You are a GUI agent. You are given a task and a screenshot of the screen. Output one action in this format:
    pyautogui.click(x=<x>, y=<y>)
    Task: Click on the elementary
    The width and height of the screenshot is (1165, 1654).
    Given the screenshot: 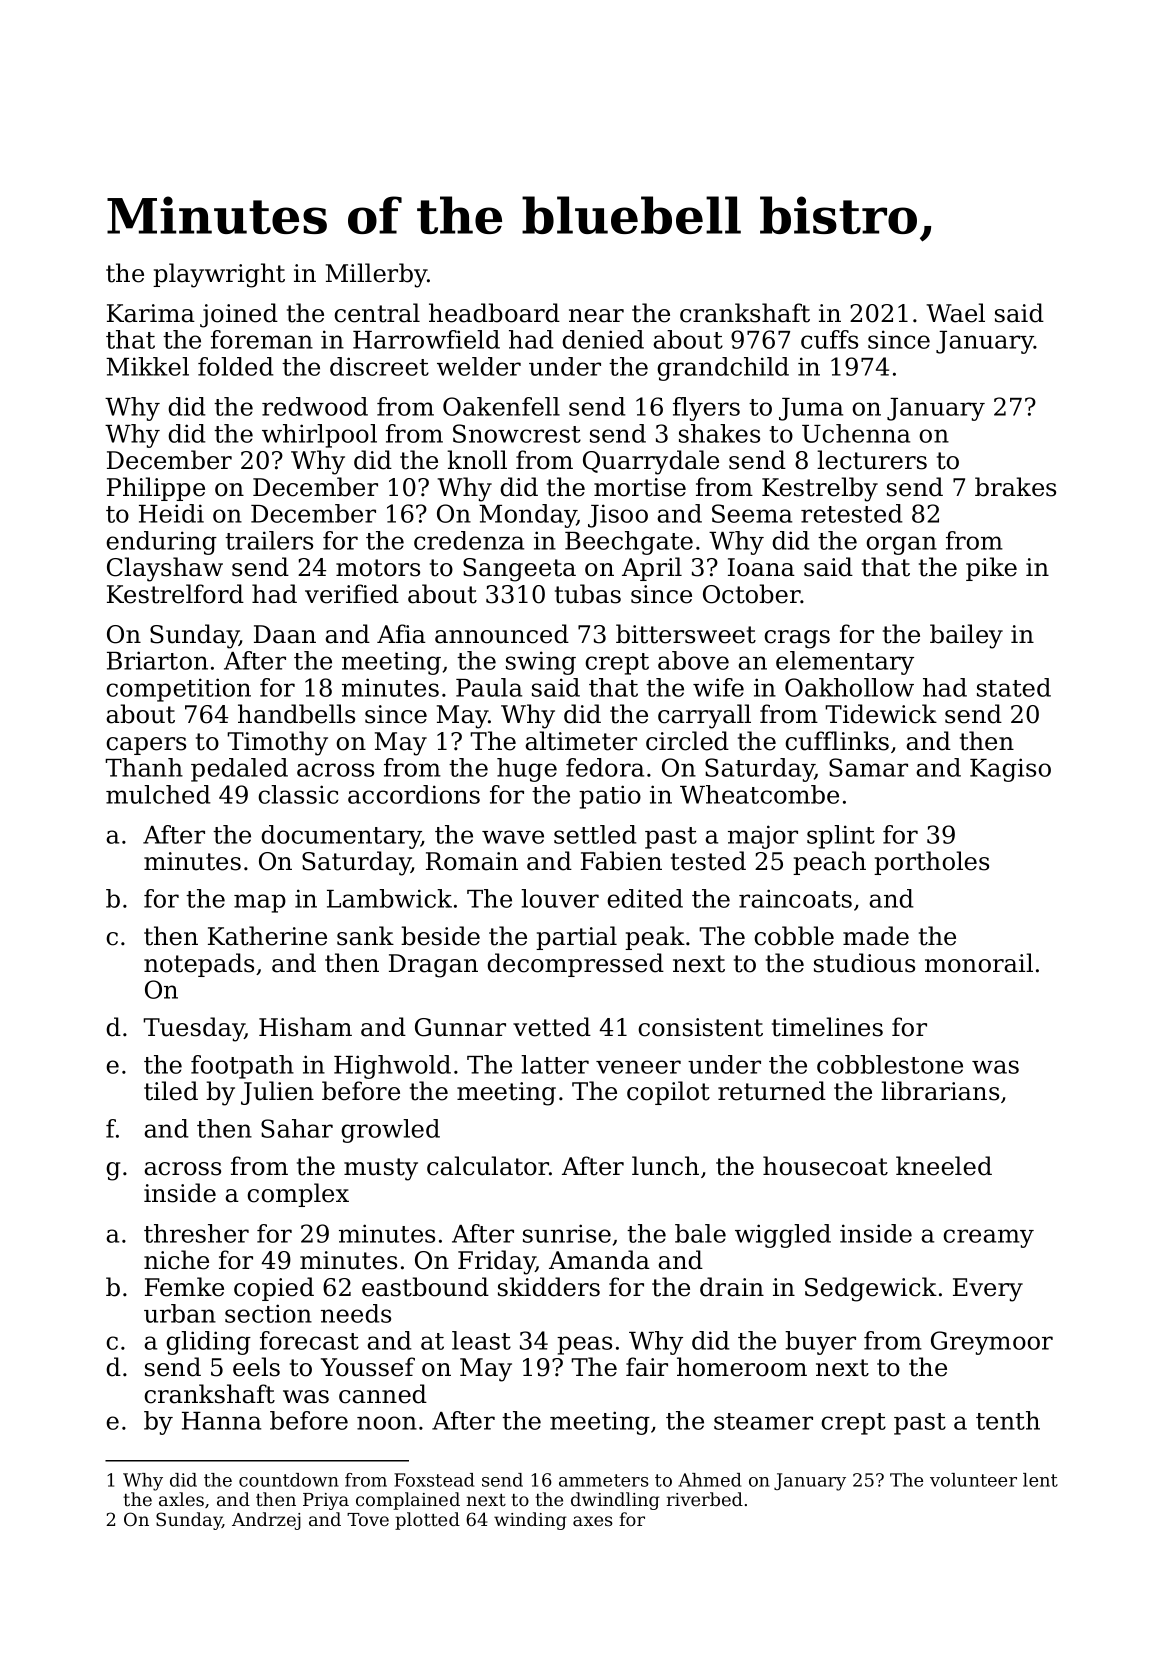 What is the action you would take?
    pyautogui.click(x=845, y=663)
